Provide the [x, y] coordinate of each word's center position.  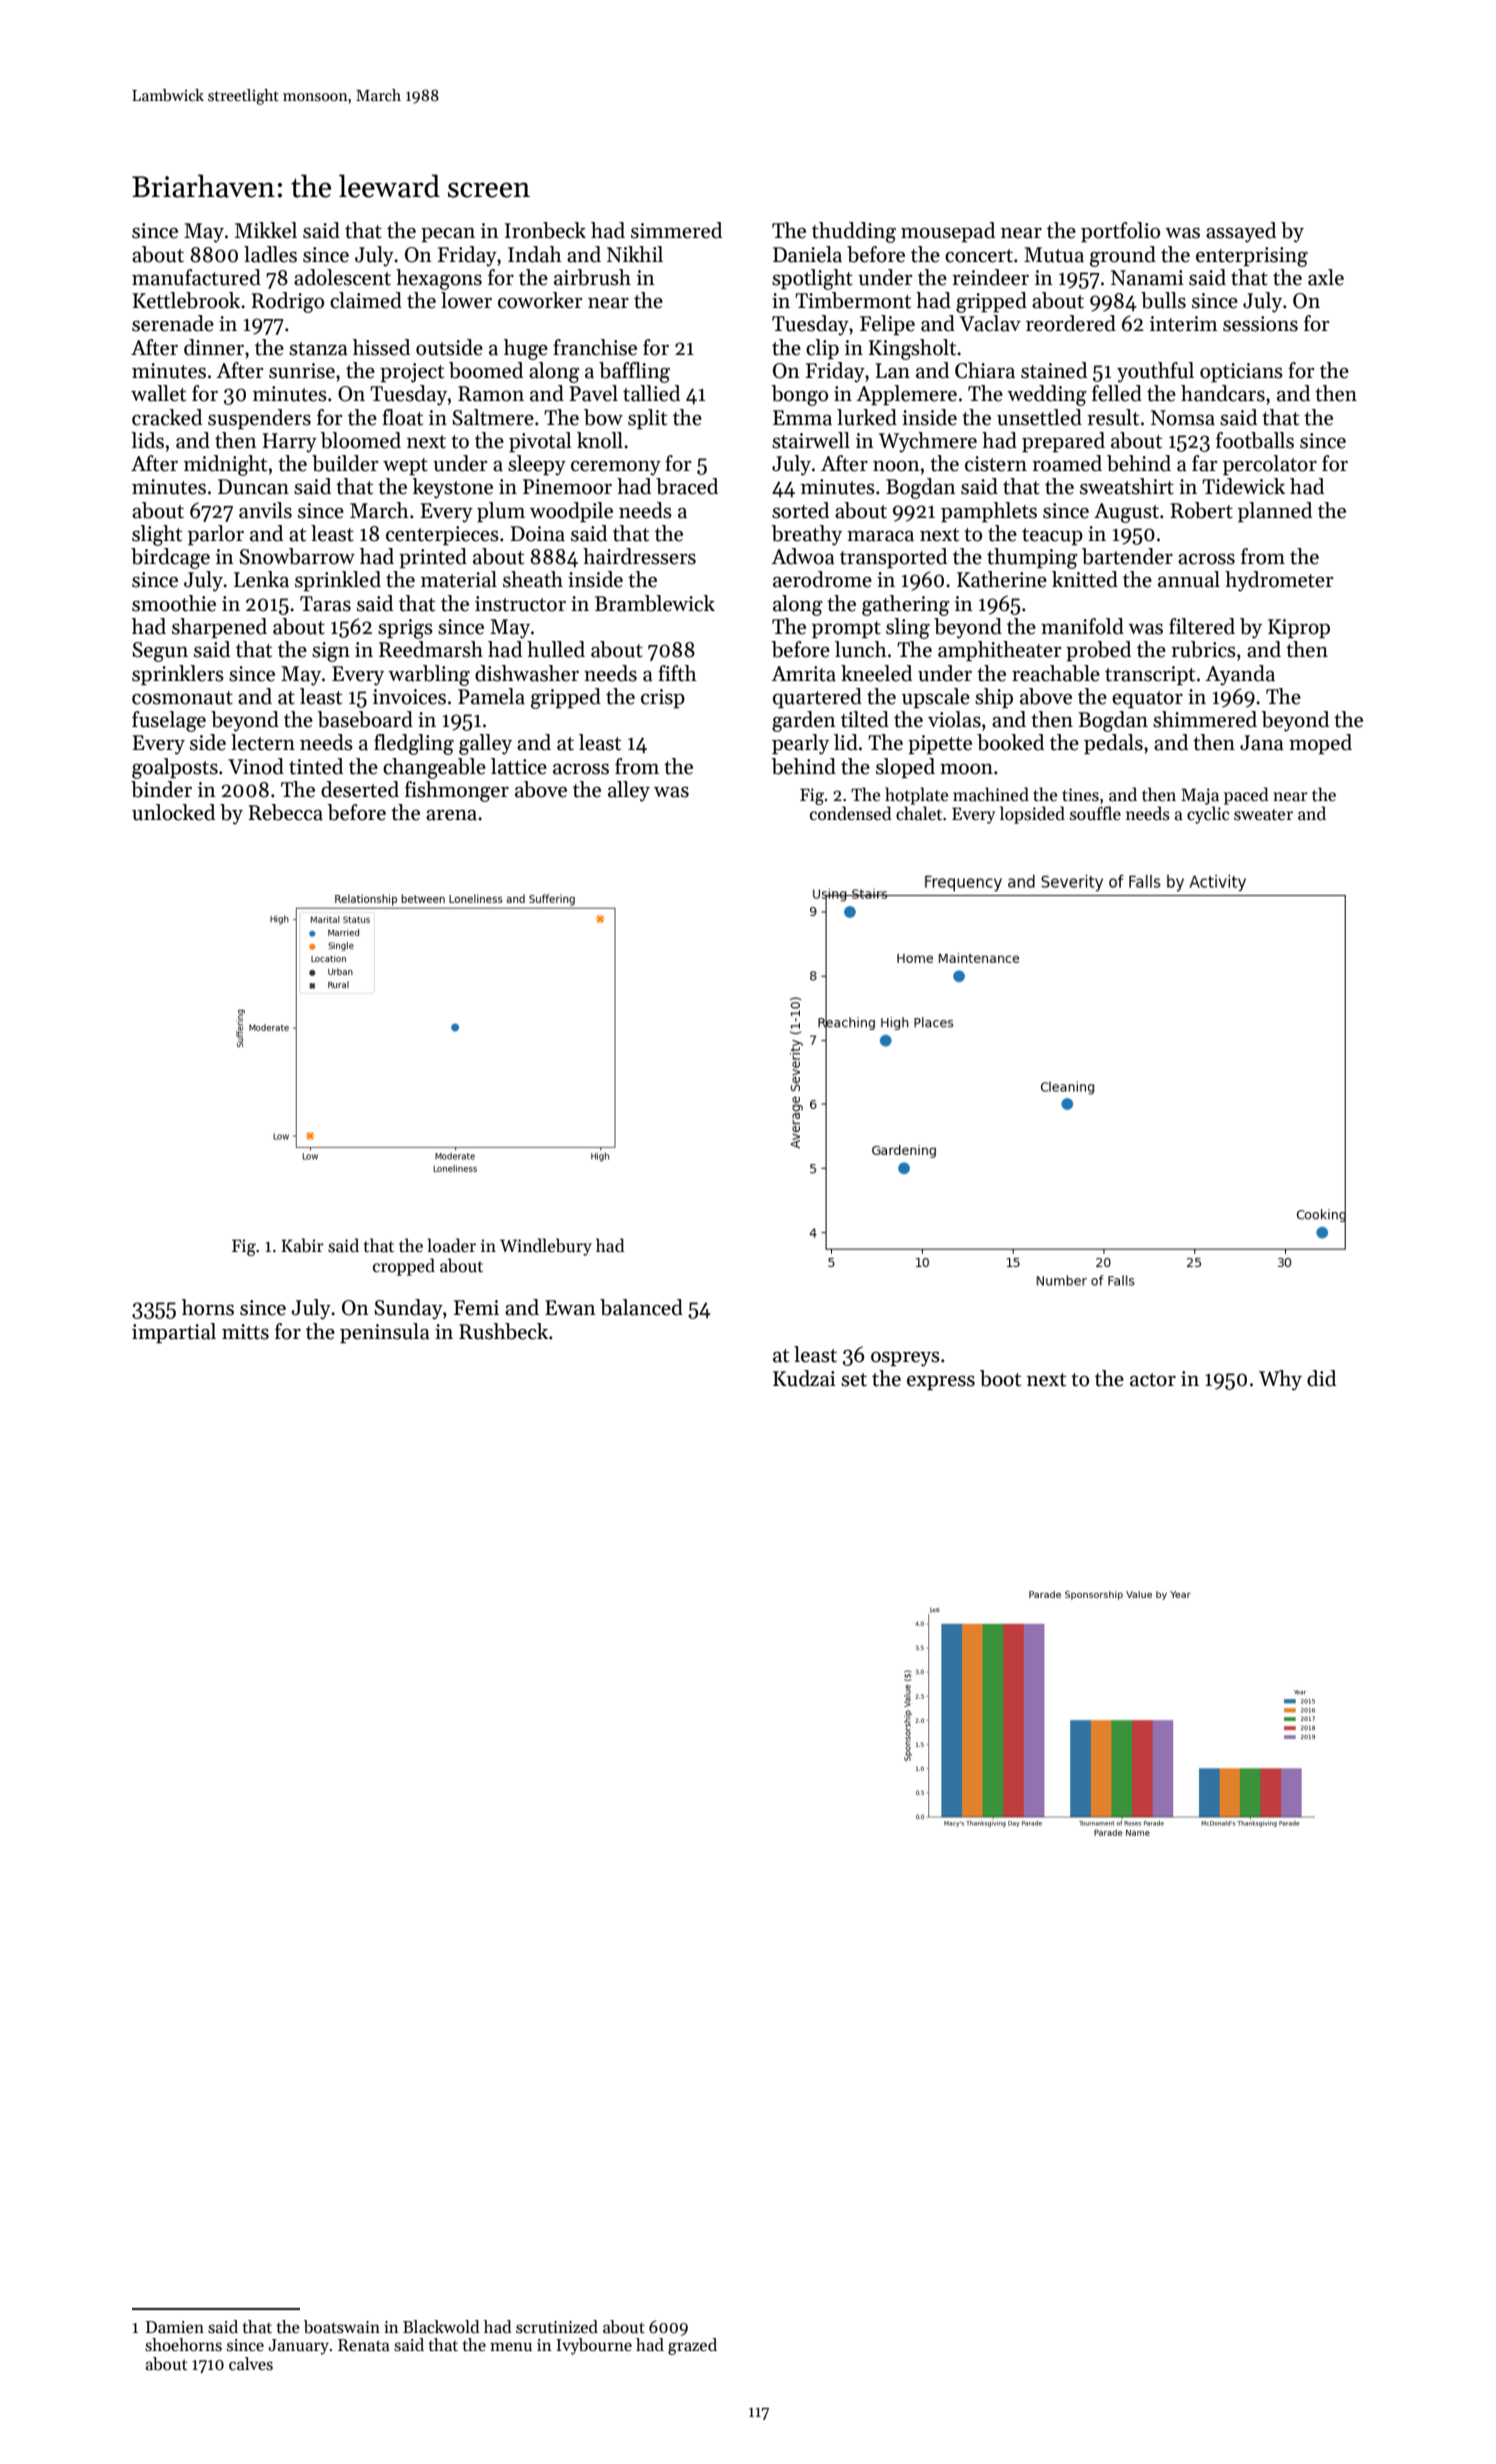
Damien [175, 2327]
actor [1153, 1380]
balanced [641, 1307]
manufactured [196, 277]
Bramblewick [655, 603]
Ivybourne [594, 2346]
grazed [692, 2346]
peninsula [385, 1333]
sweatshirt [1127, 486]
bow [603, 417]
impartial [174, 1333]
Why [1280, 1380]
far [1205, 463]
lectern [263, 742]
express [941, 1383]
